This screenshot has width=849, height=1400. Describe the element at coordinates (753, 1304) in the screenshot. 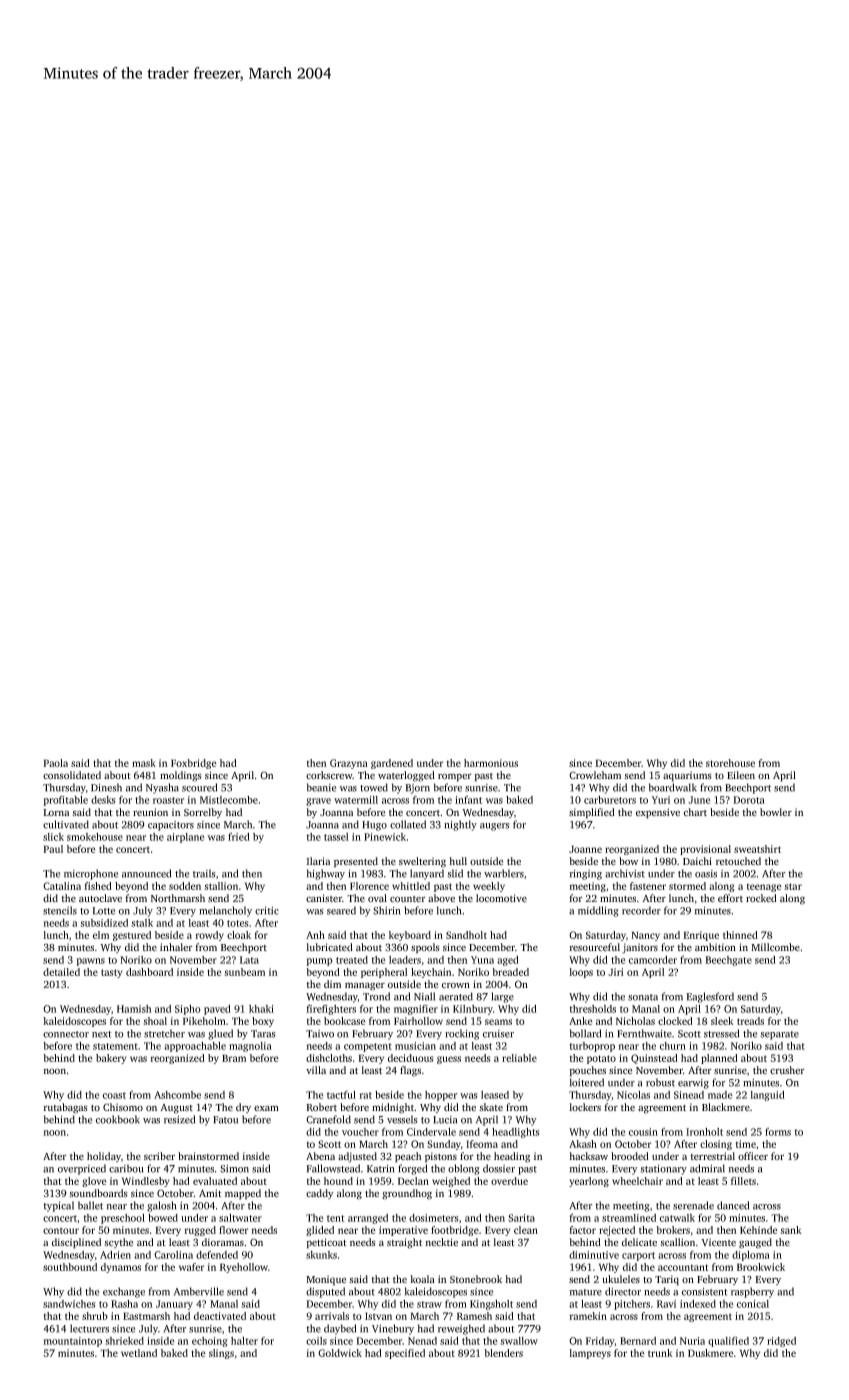

I see `conical` at that location.
